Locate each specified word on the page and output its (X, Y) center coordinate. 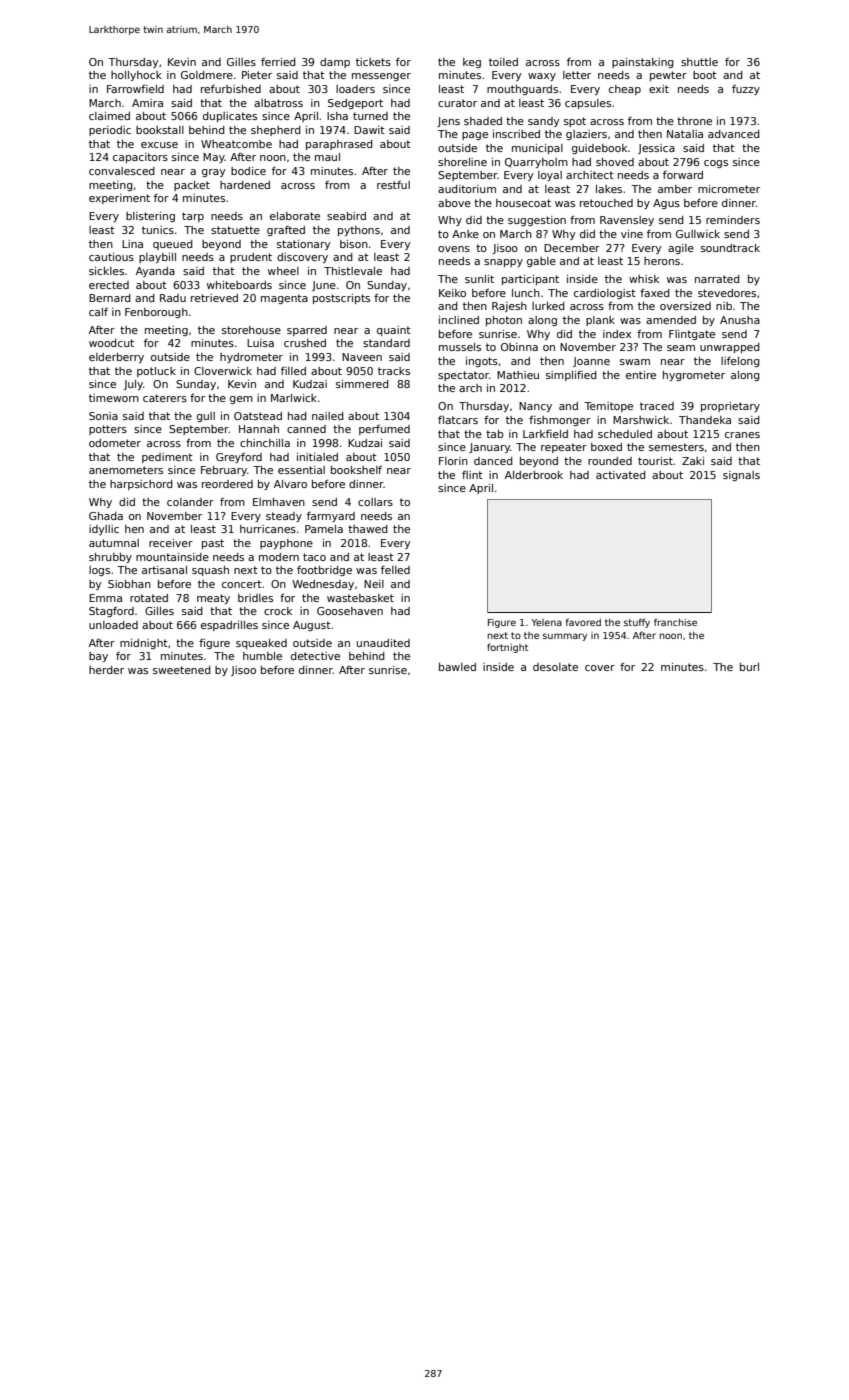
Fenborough (156, 313)
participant (530, 280)
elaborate (295, 216)
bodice (248, 171)
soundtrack (730, 248)
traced (657, 406)
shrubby (110, 558)
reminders (733, 220)
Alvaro (290, 484)
